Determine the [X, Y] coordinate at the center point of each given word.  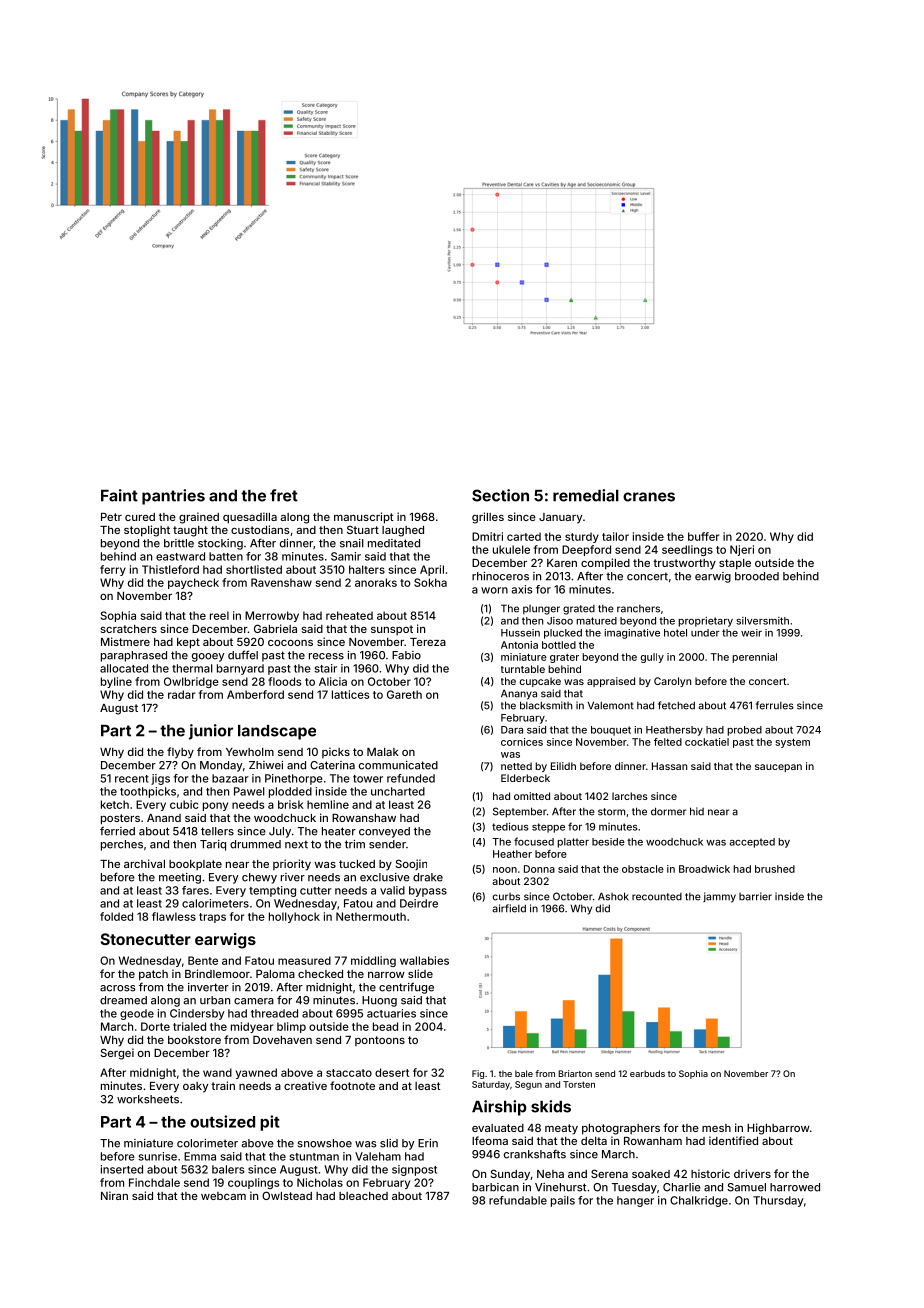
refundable [518, 1200]
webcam [223, 1196]
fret [284, 495]
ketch [115, 804]
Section [500, 495]
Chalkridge [699, 1201]
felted [668, 742]
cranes [649, 497]
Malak [383, 752]
